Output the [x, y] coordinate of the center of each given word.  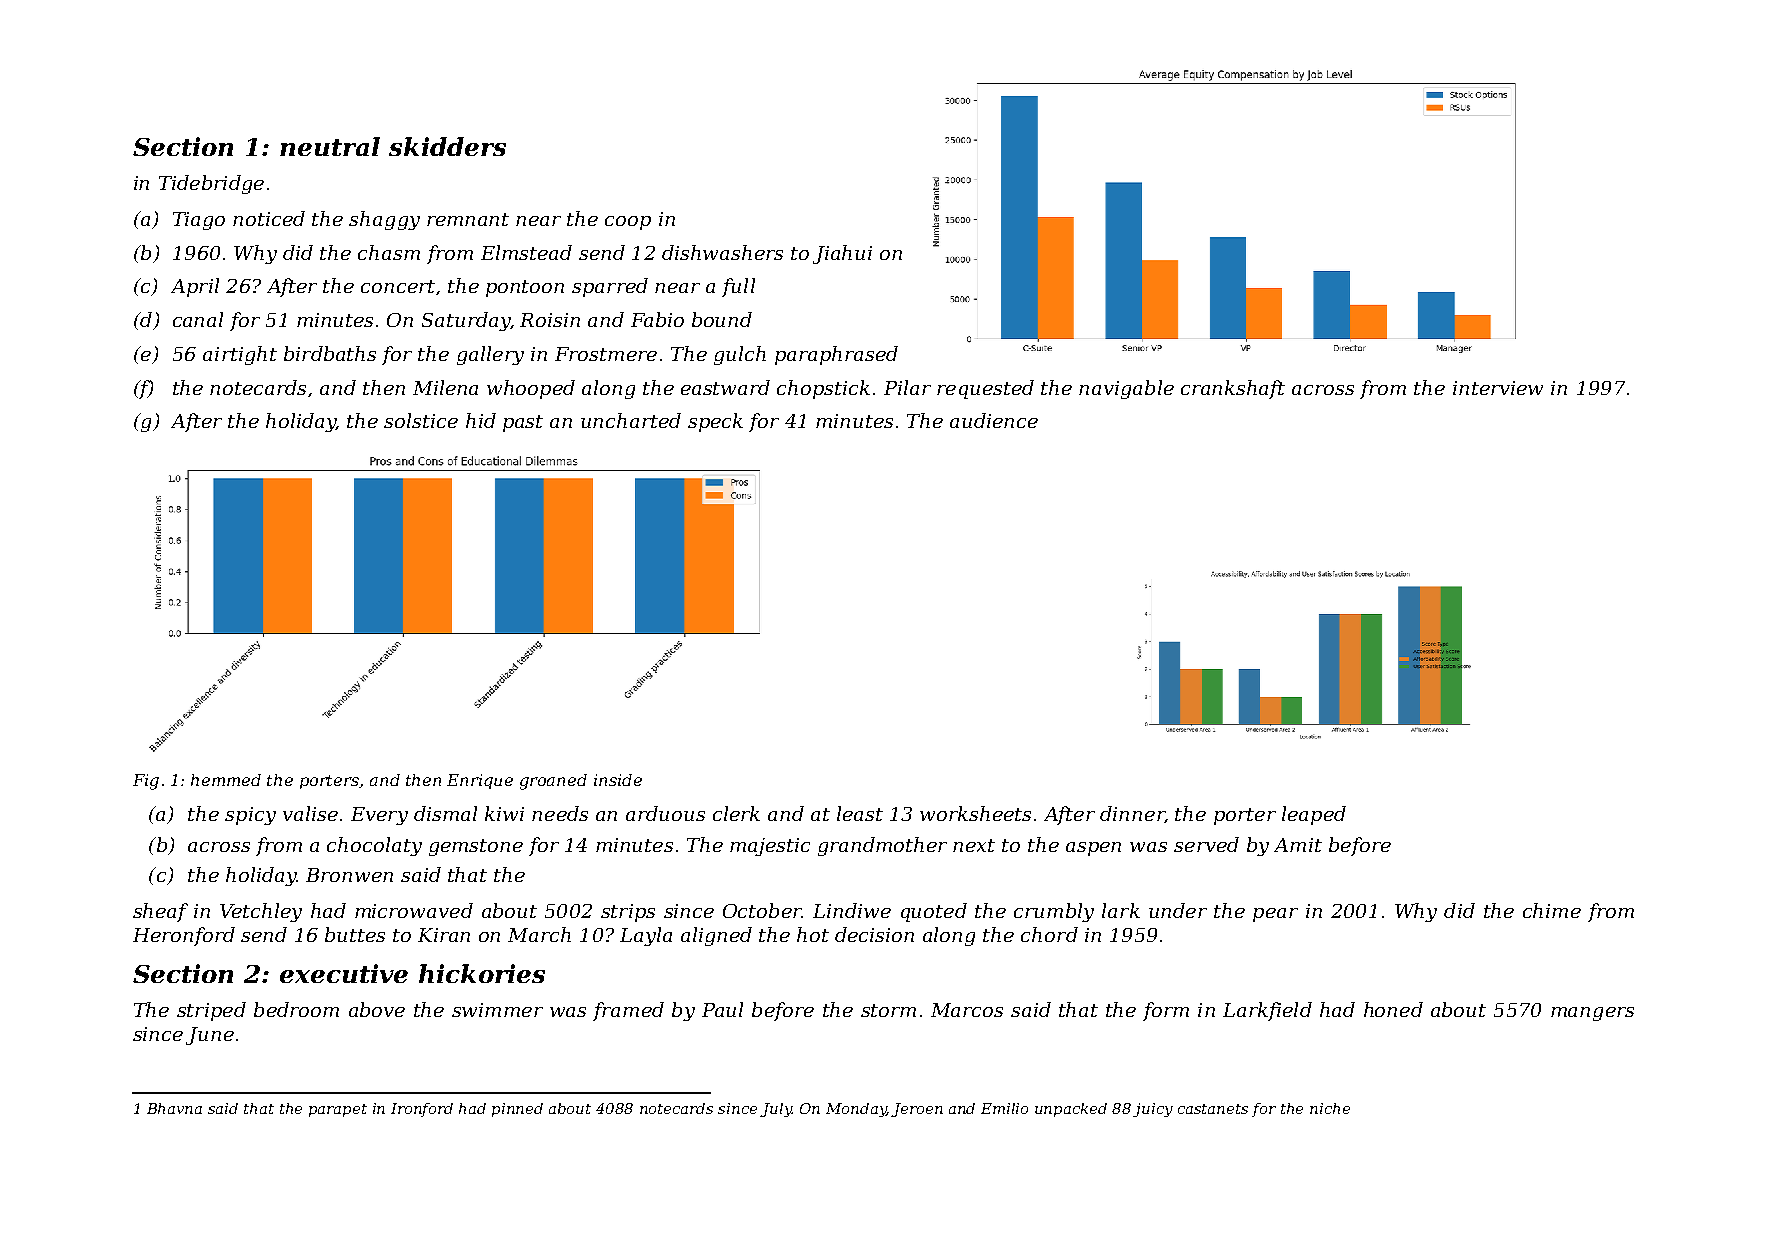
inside [618, 780]
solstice [421, 420]
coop [628, 223]
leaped [1314, 815]
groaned [553, 782]
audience [994, 420]
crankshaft [1233, 389]
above [377, 1009]
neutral [330, 146]
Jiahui [842, 254]
